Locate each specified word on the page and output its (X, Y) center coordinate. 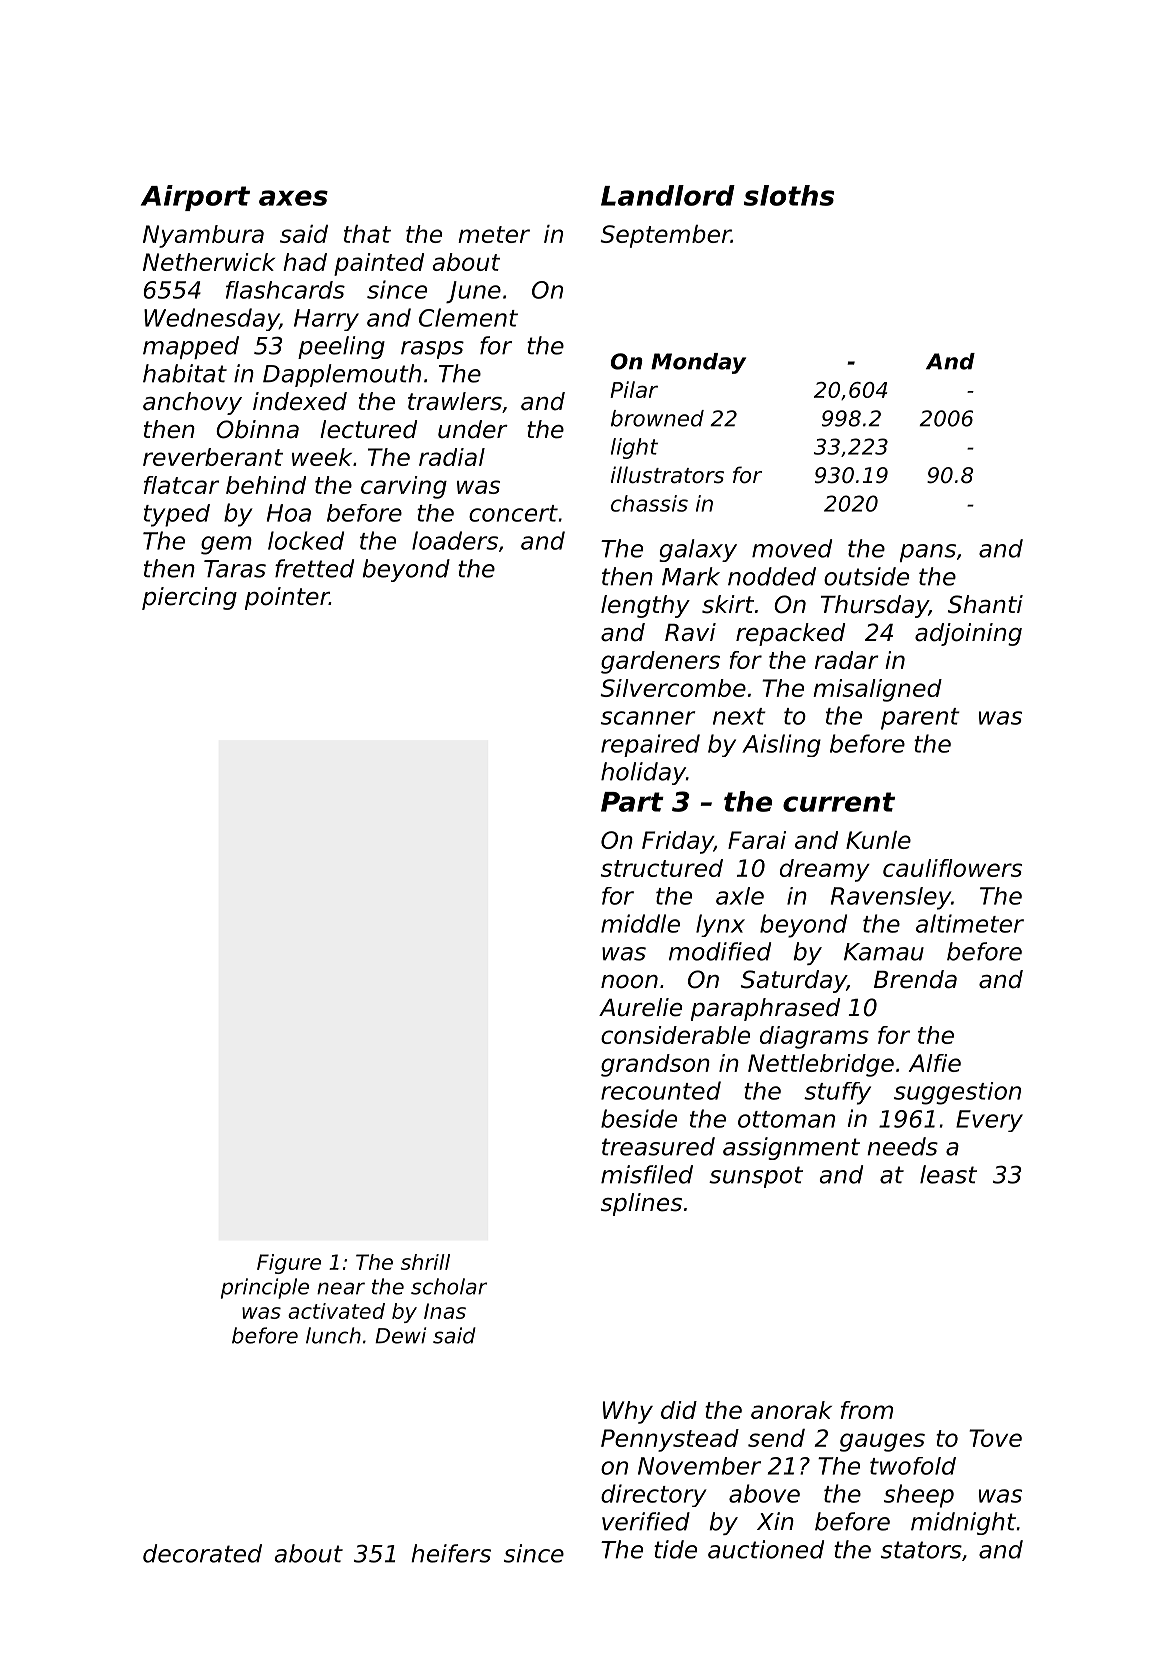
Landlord (668, 195)
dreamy (825, 870)
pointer (287, 598)
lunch (333, 1335)
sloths (789, 195)
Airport (195, 198)
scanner (648, 718)
